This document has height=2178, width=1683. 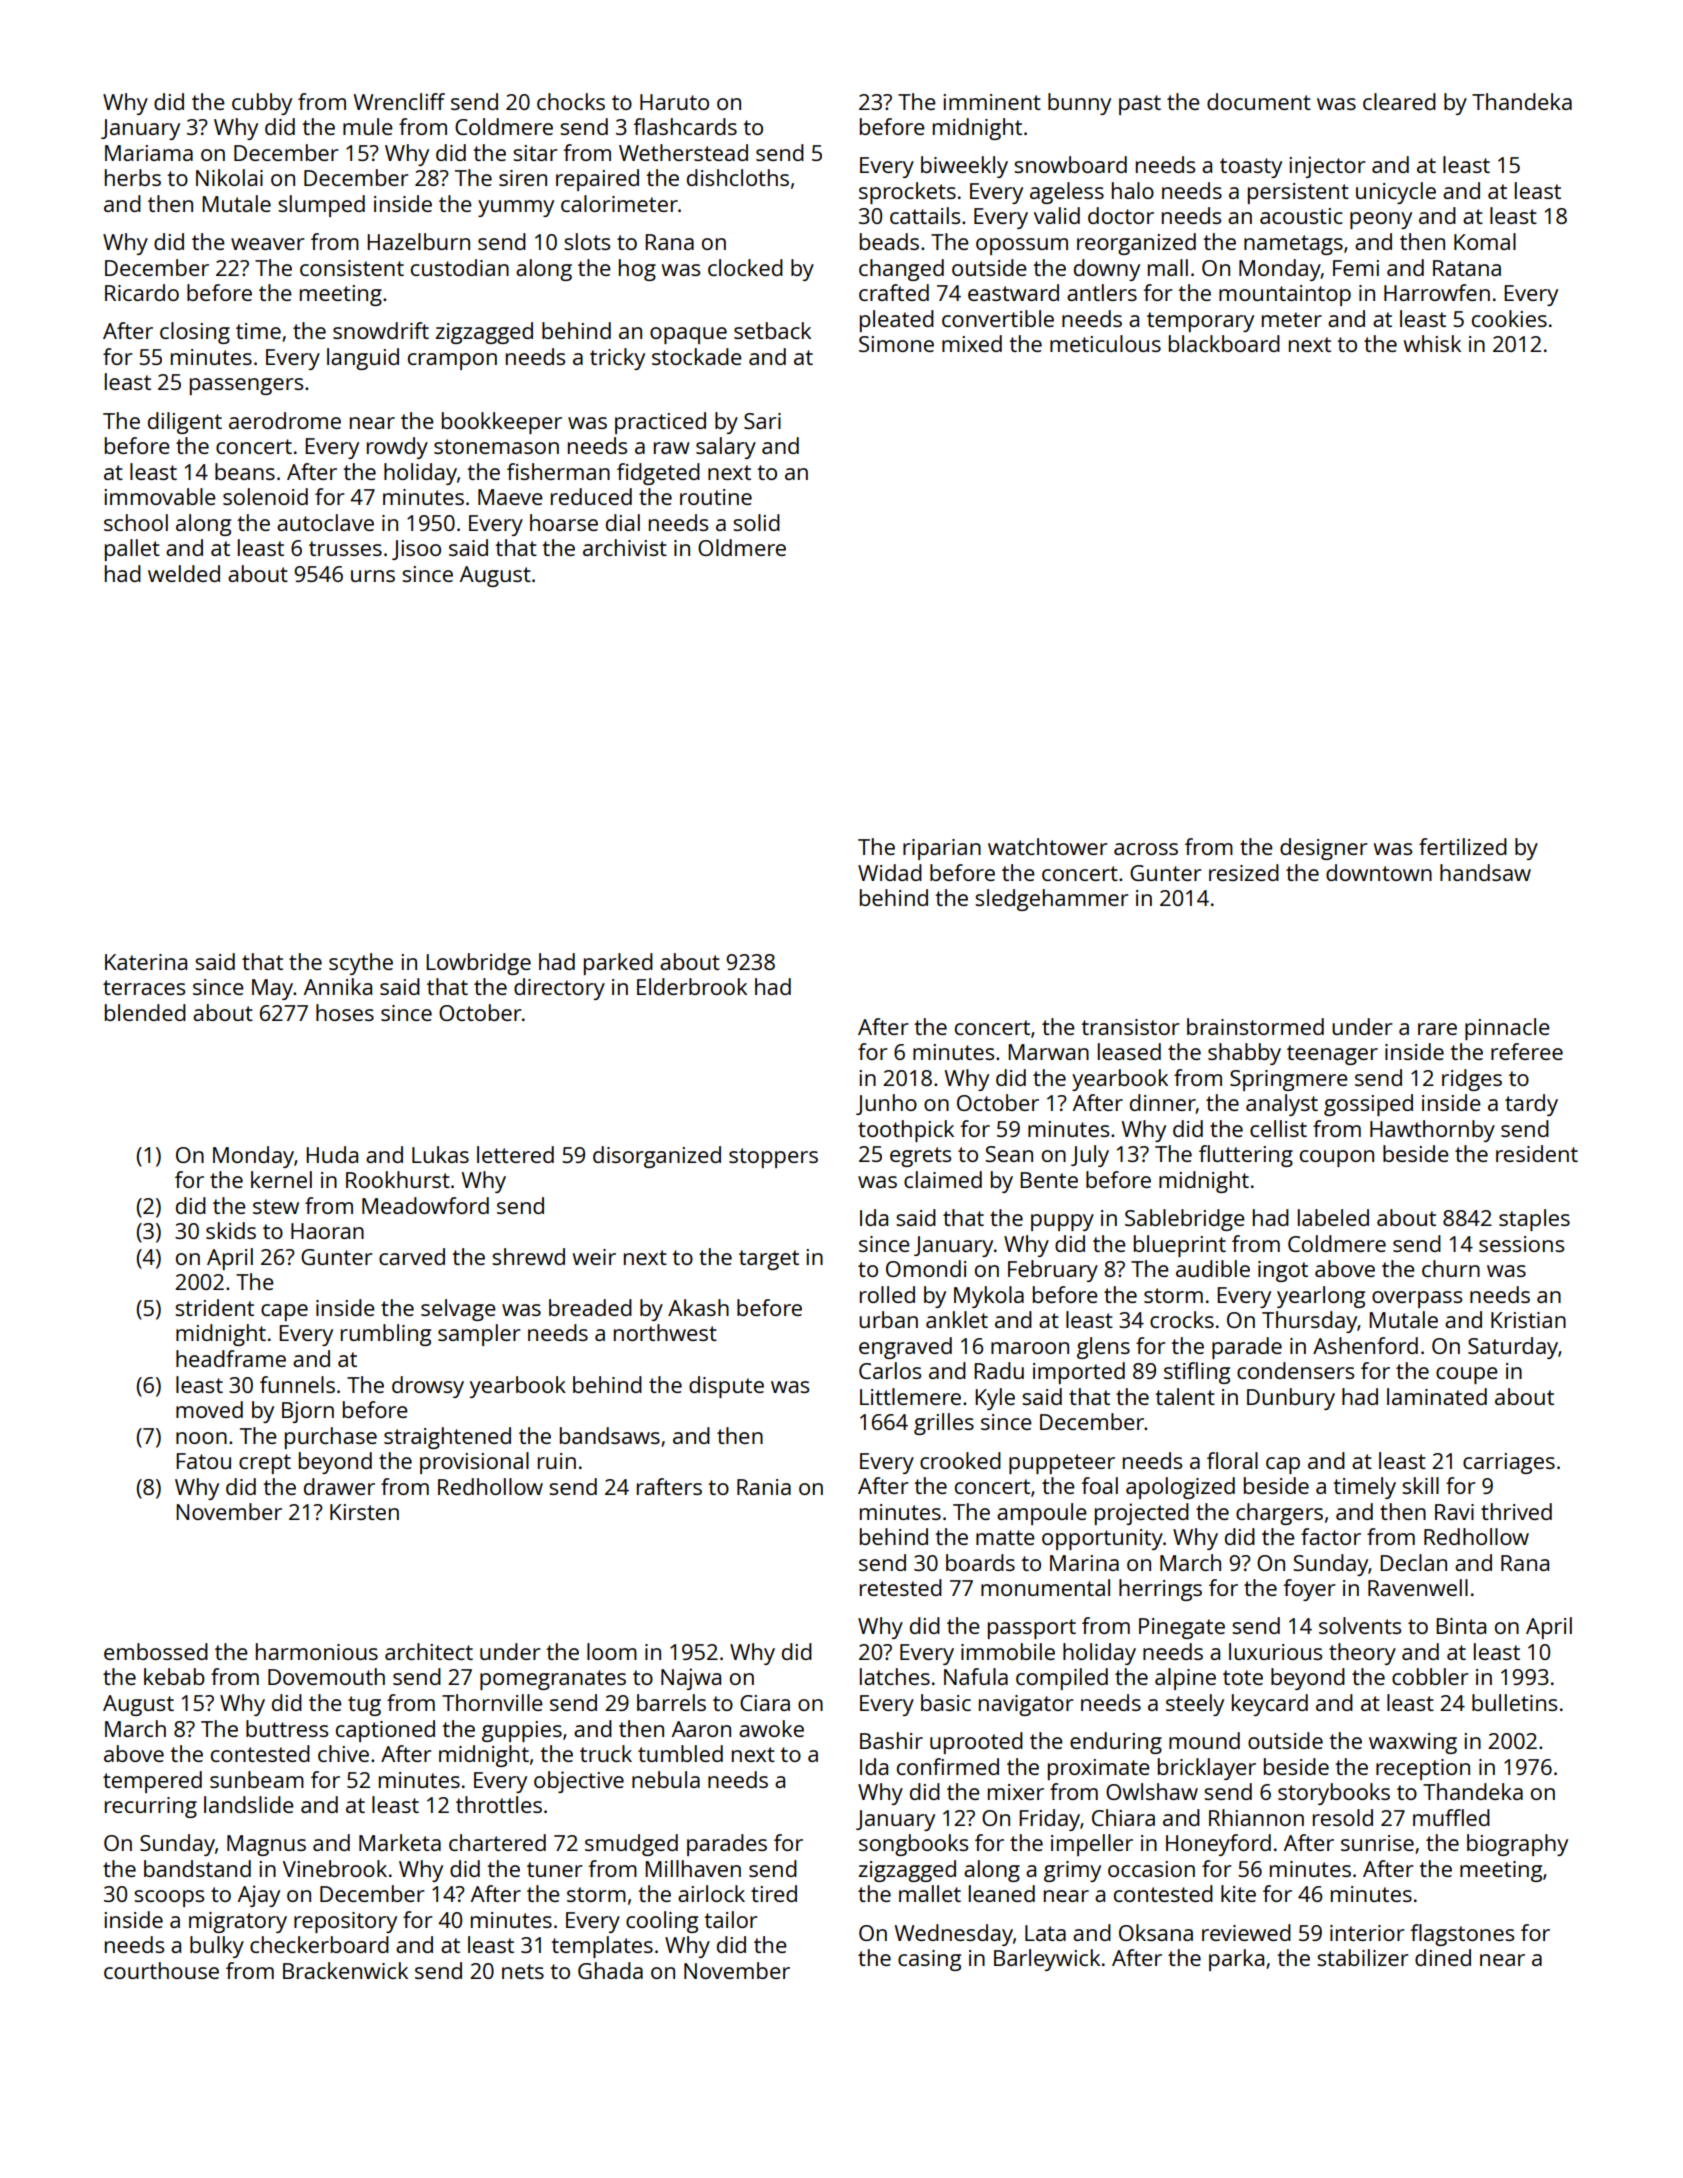 What do you see at coordinates (1432, 343) in the document?
I see `whisk` at bounding box center [1432, 343].
